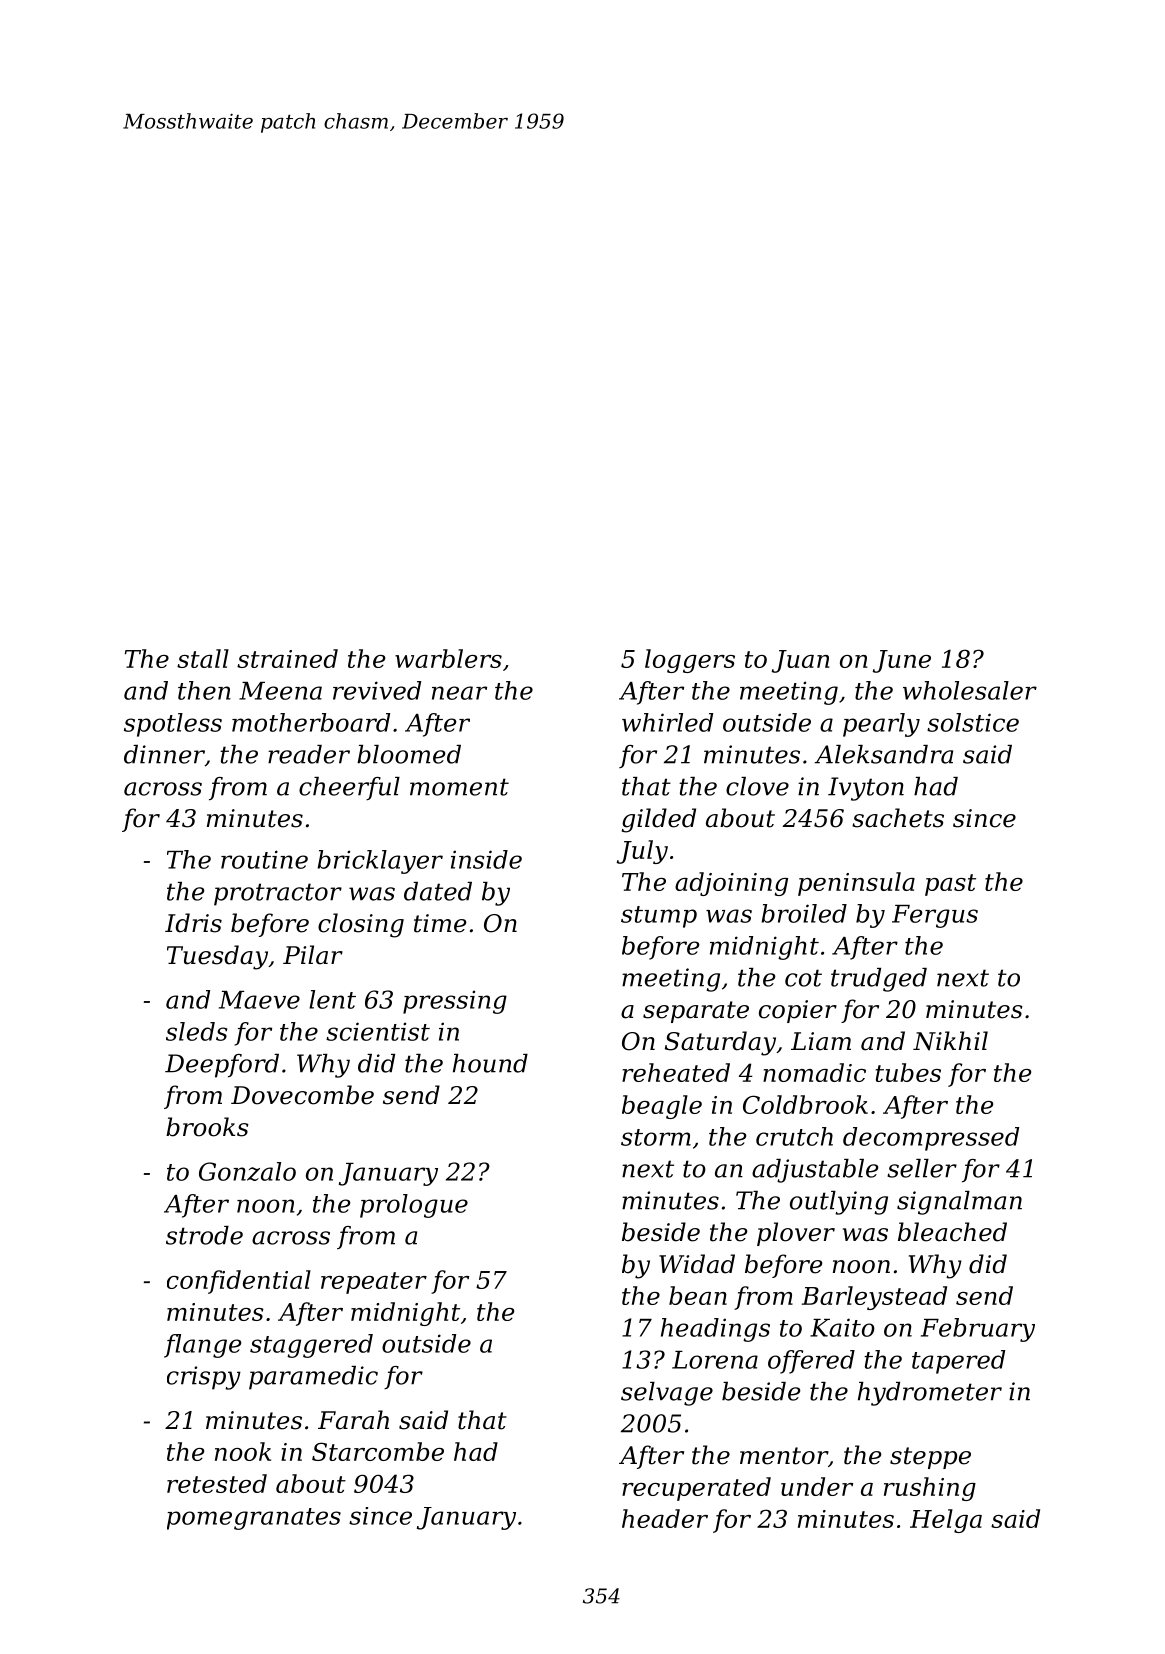 This screenshot has height=1654, width=1165. Describe the element at coordinates (958, 1362) in the screenshot. I see `tapered` at that location.
